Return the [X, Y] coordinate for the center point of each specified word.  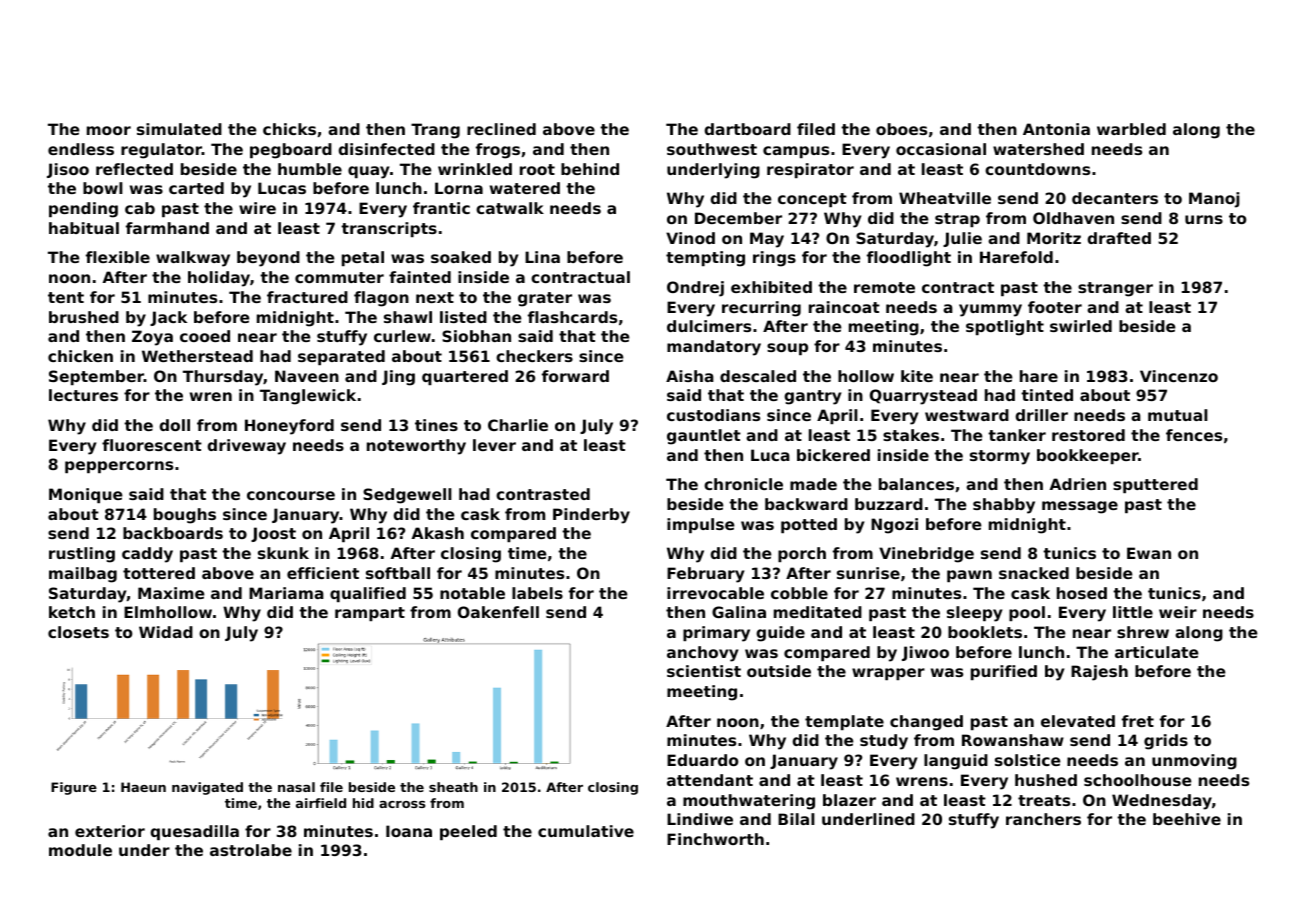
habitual [84, 228]
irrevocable [715, 593]
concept [812, 200]
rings [774, 259]
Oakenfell [498, 612]
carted [196, 188]
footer [1055, 307]
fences [1194, 435]
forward [575, 376]
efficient [323, 573]
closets [78, 632]
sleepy [974, 614]
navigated [207, 788]
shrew [1143, 632]
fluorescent [152, 445]
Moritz [1054, 238]
